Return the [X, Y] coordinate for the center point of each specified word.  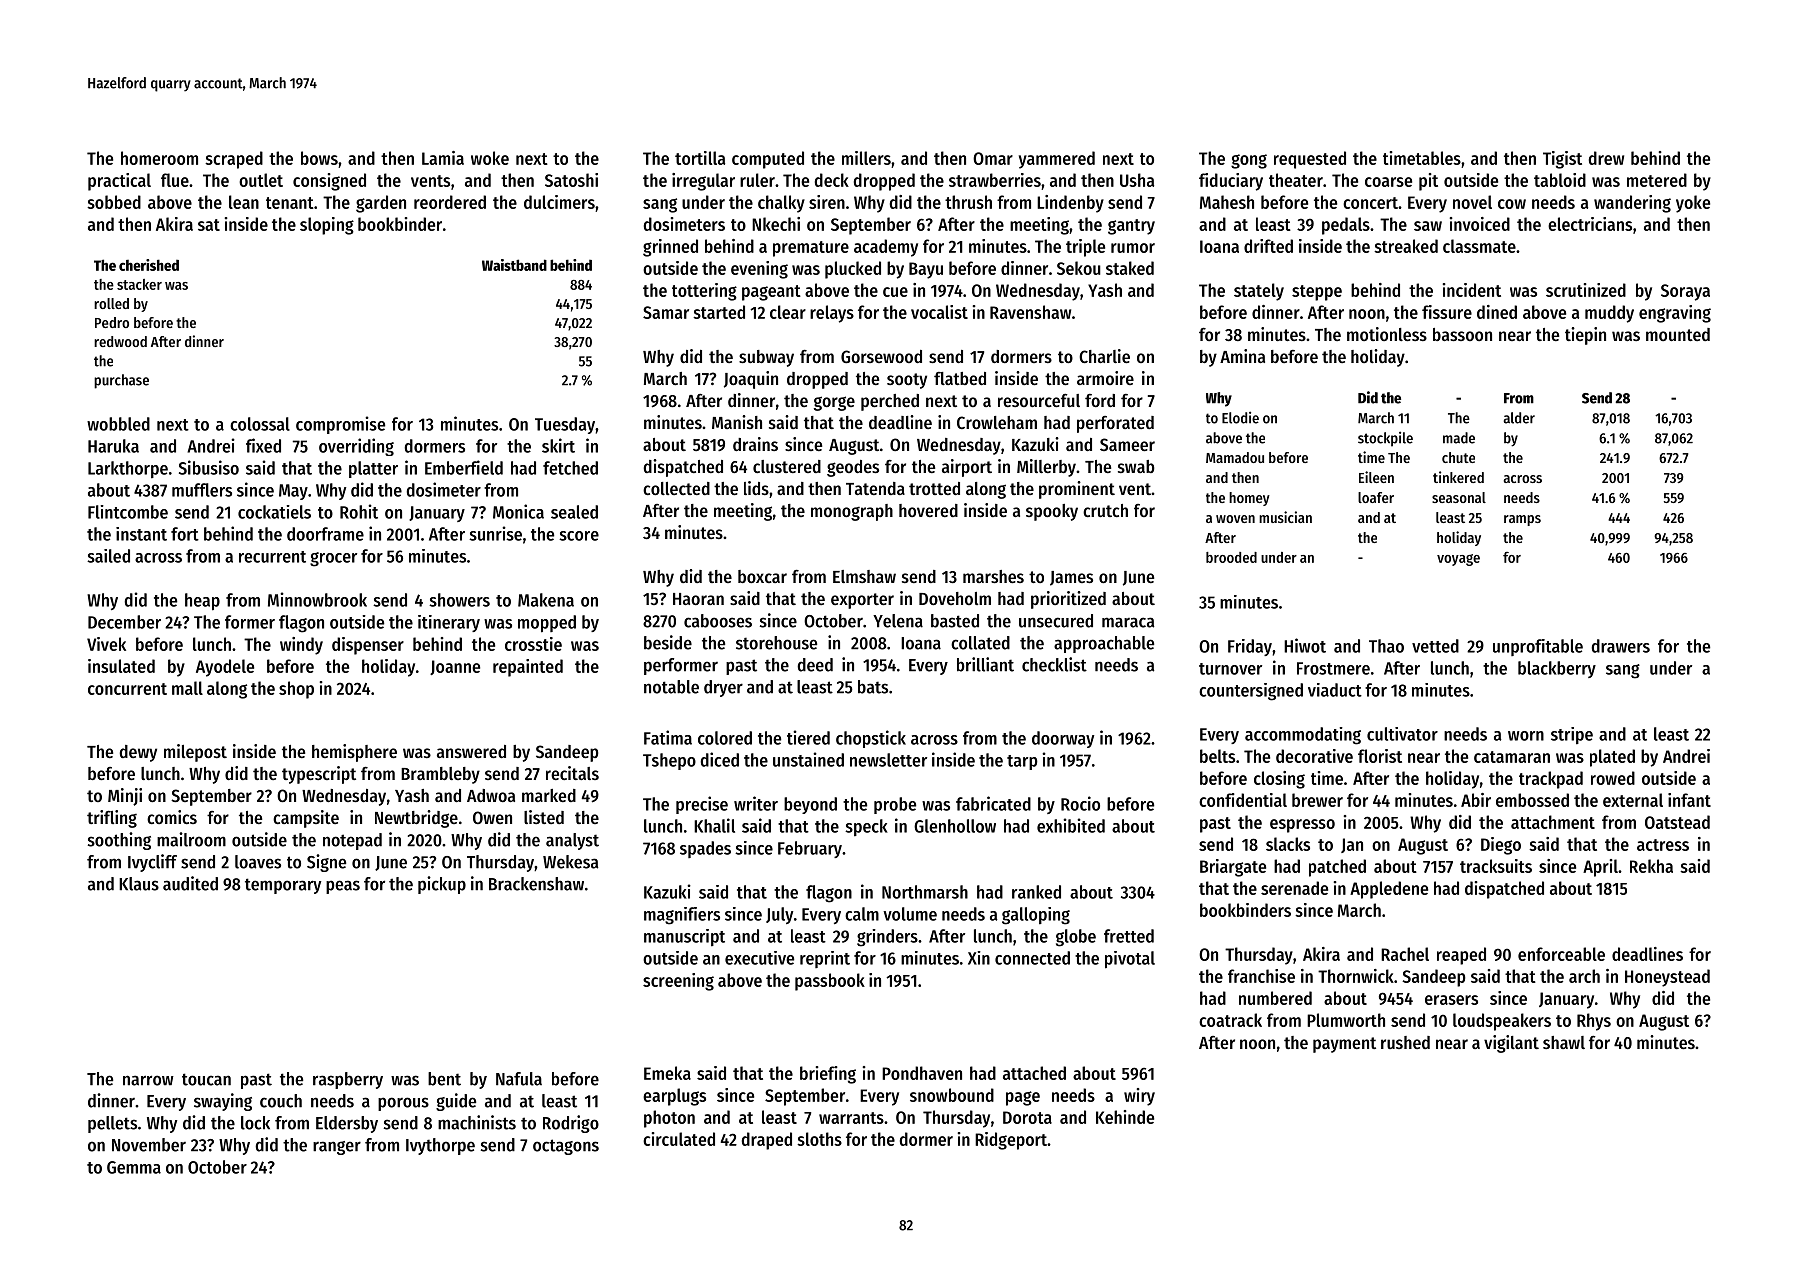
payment [1344, 1045]
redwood [120, 341]
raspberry [348, 1080]
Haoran [698, 599]
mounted [1678, 334]
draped [767, 1141]
